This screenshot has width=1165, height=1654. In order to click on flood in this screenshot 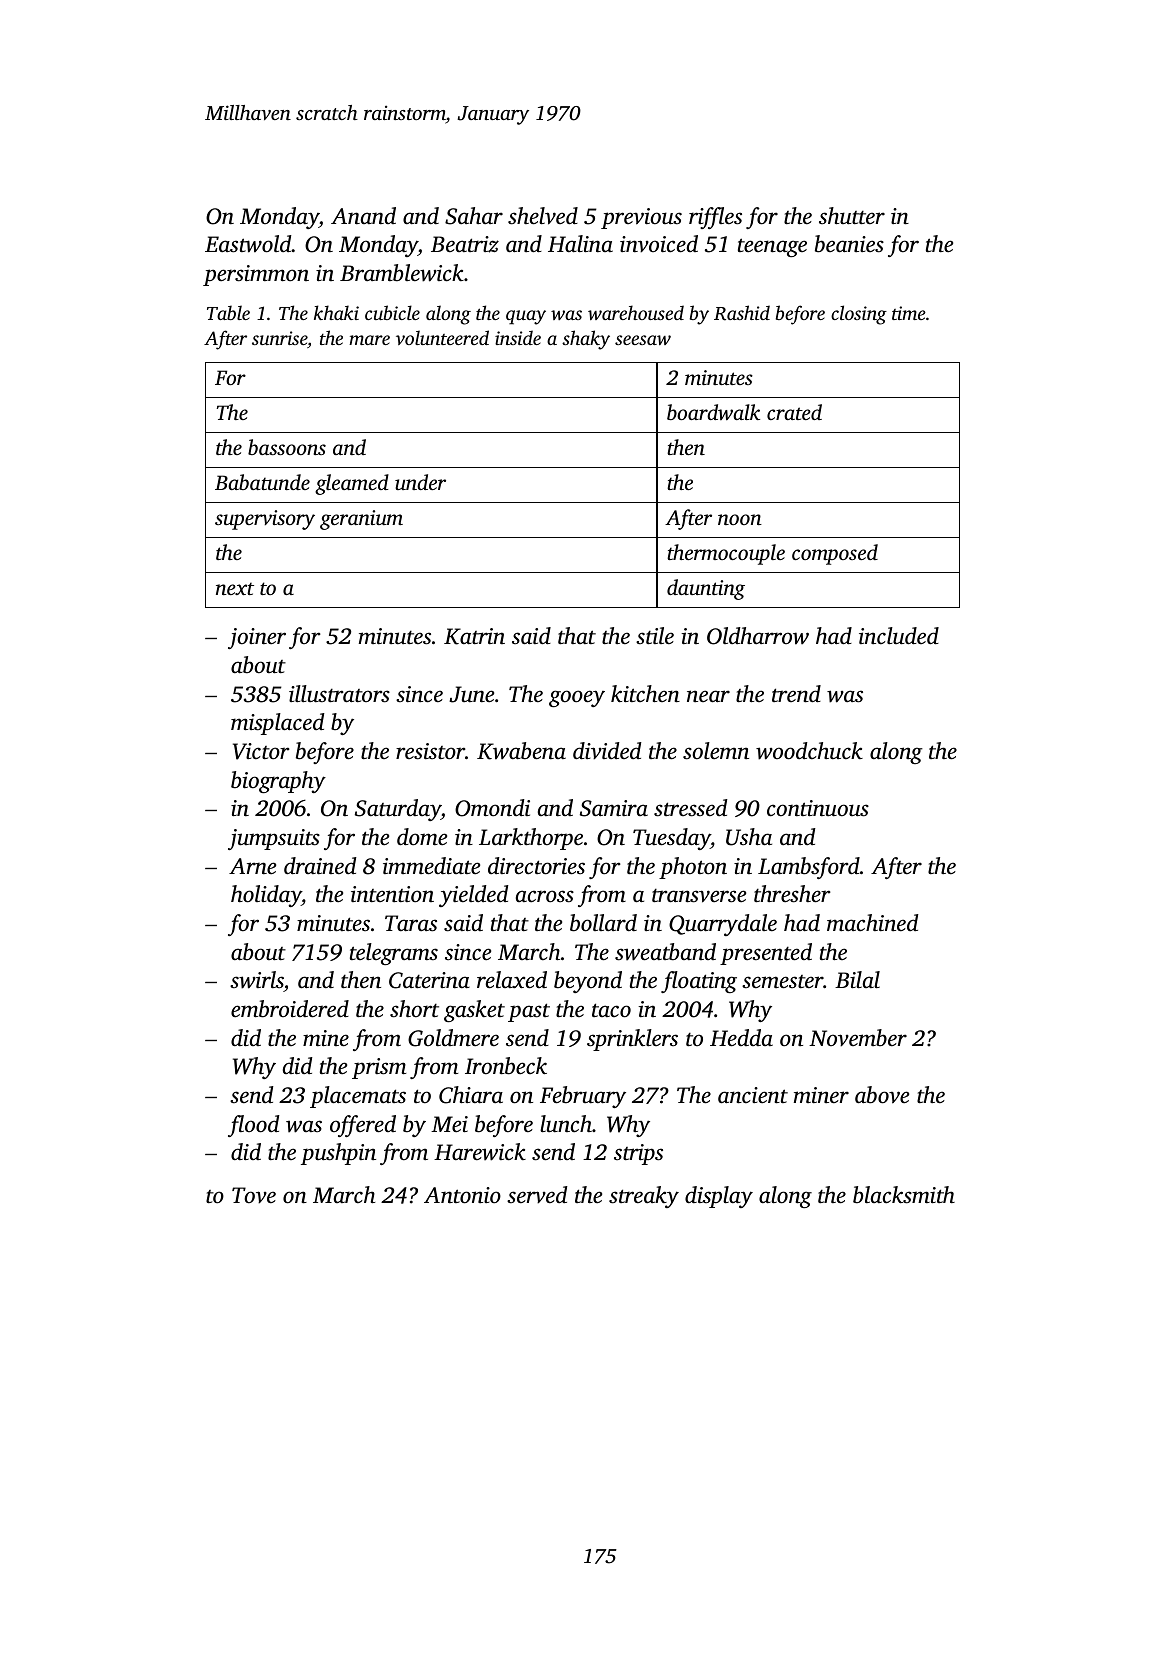, I will do `click(254, 1126)`.
